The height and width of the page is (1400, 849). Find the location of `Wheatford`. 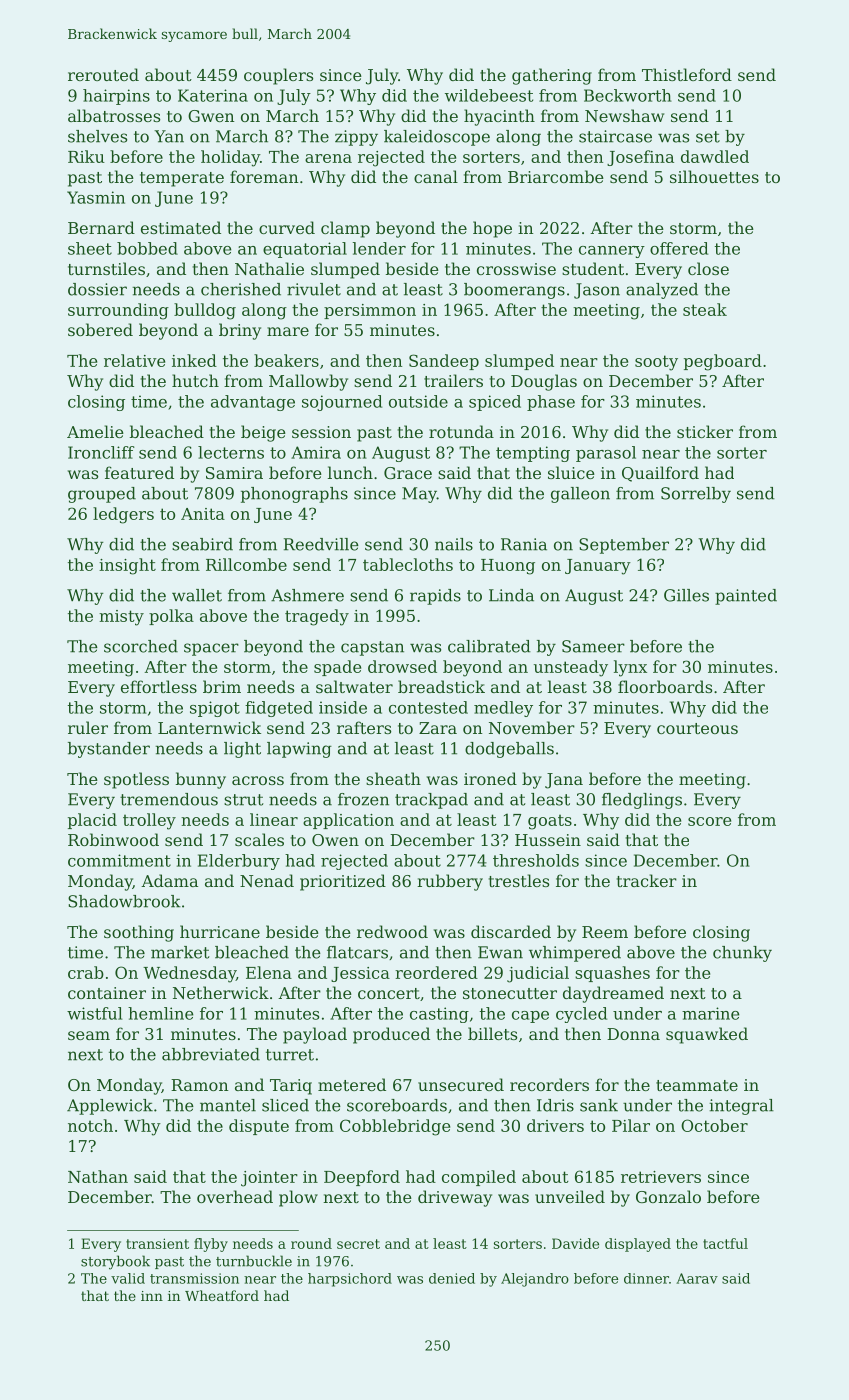

Wheatford is located at coordinates (222, 1295).
